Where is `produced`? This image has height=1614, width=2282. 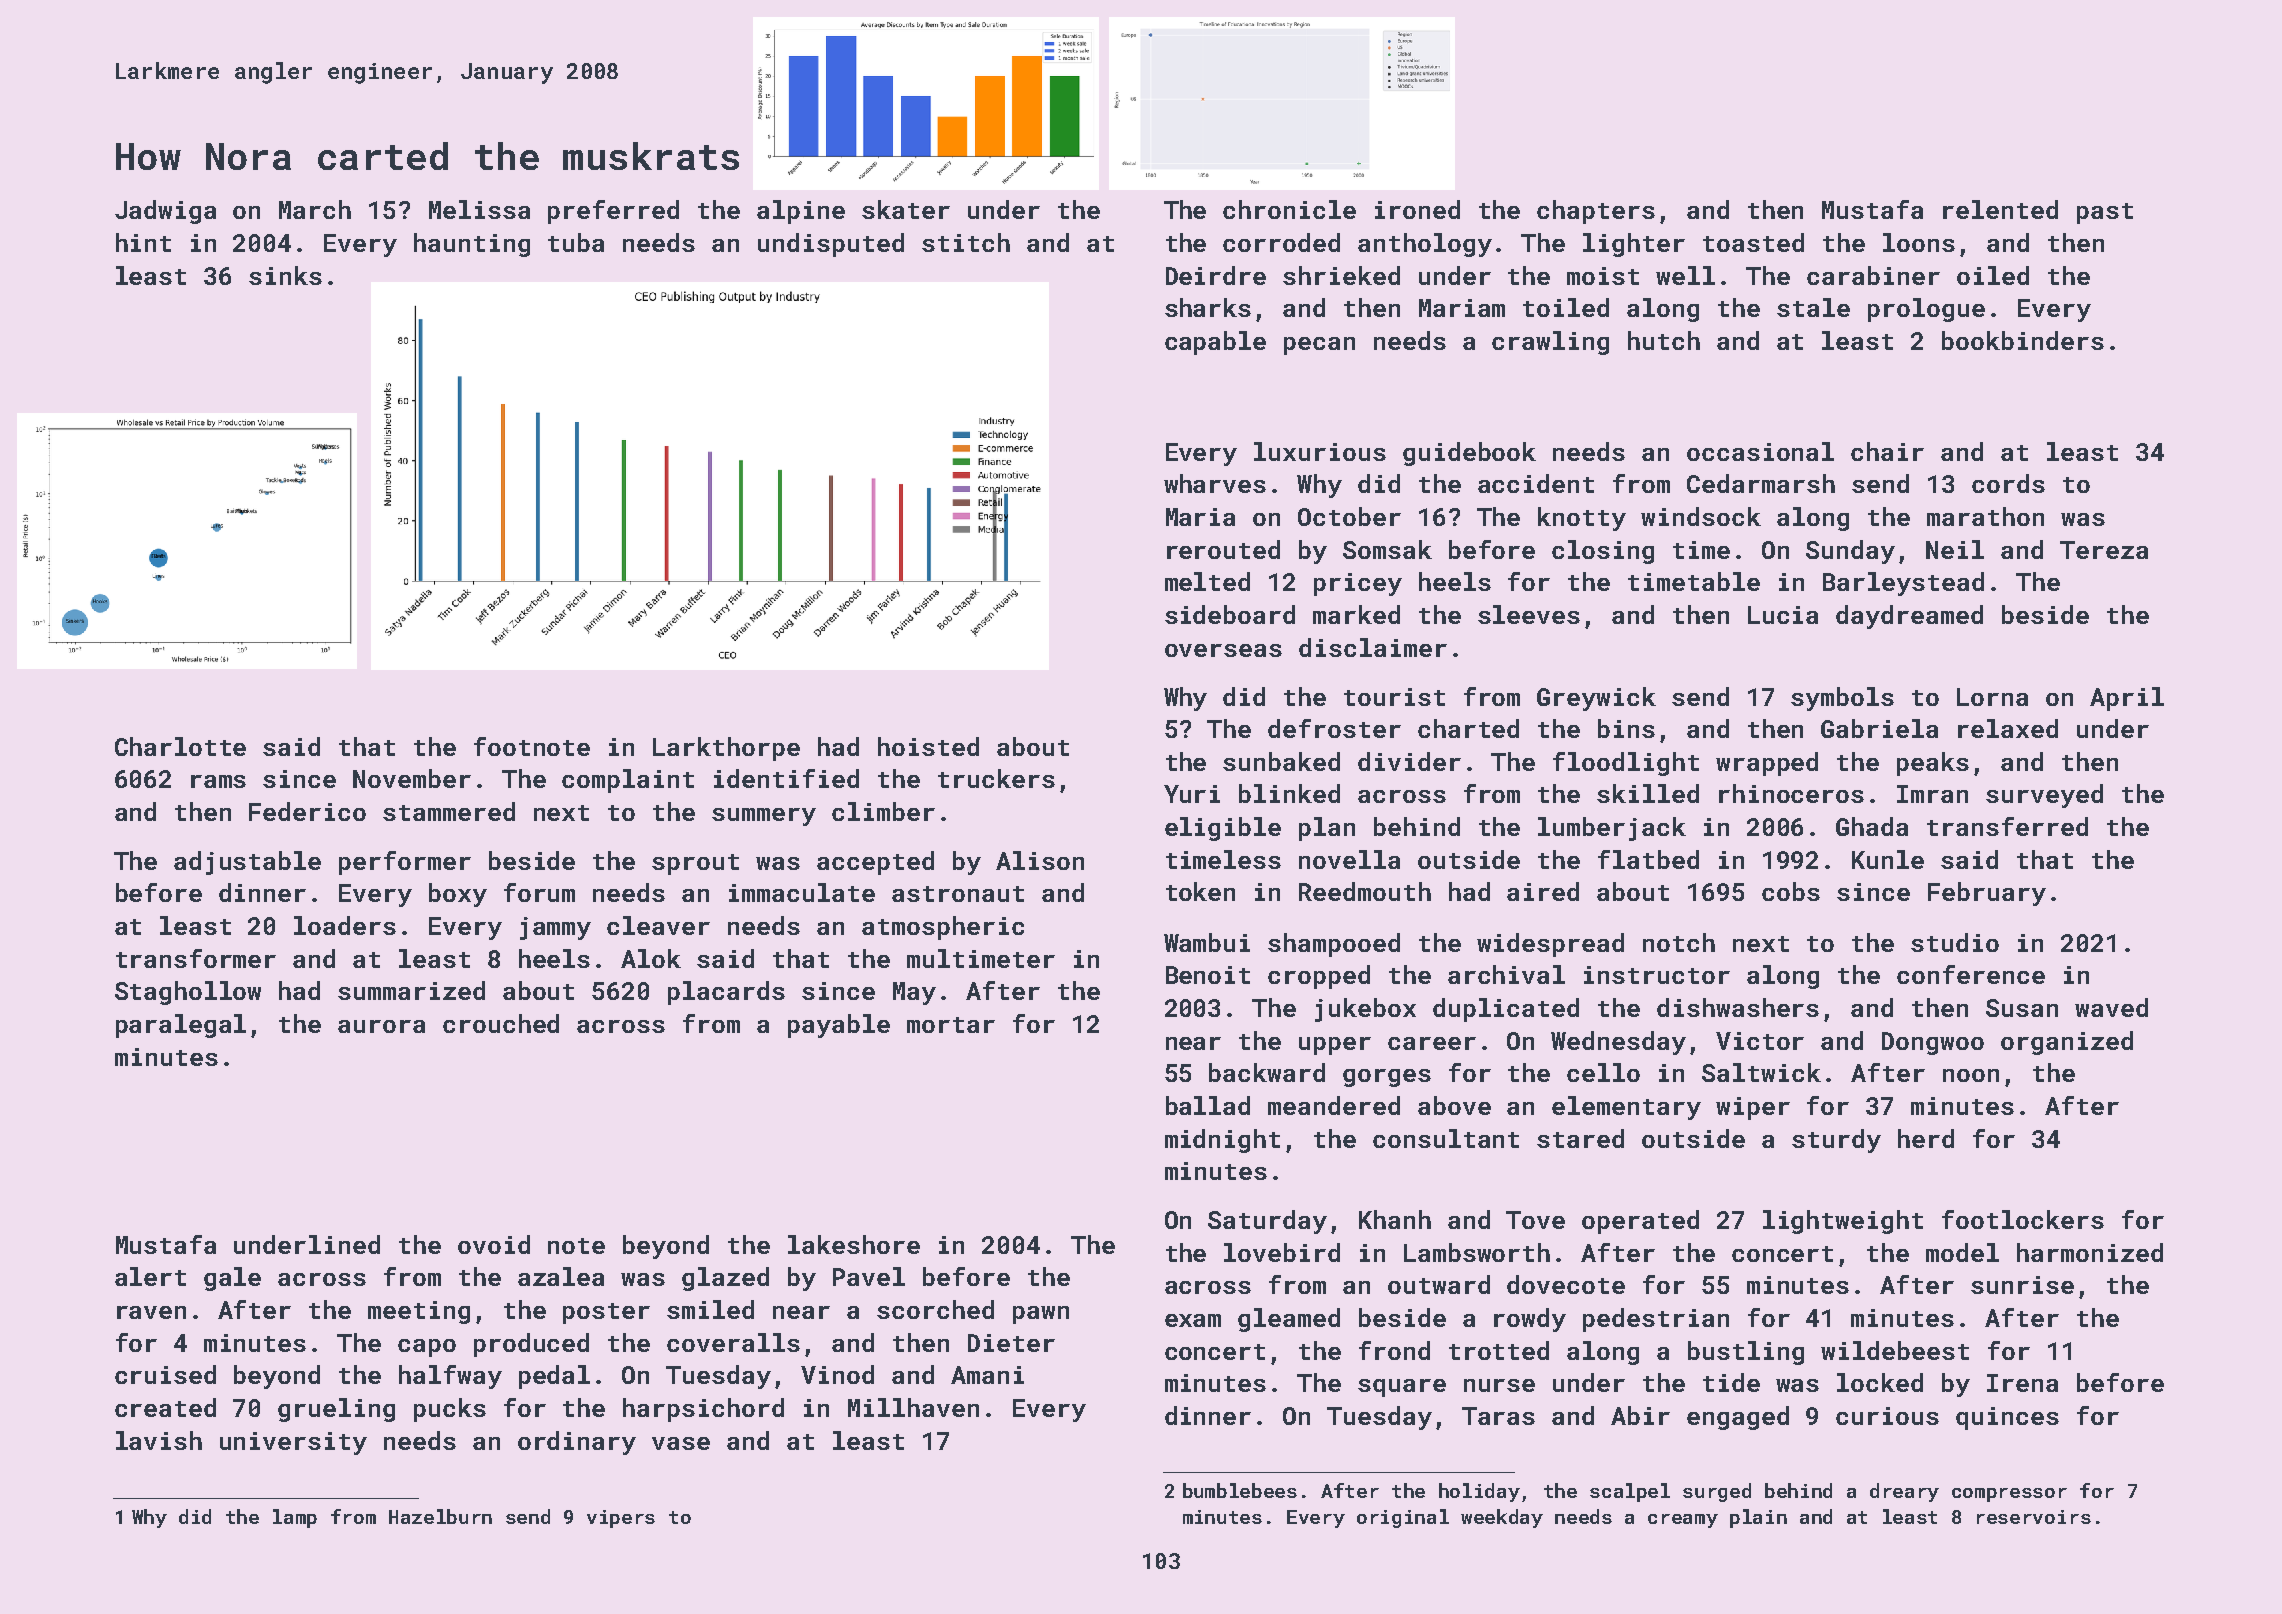
produced is located at coordinates (531, 1345).
